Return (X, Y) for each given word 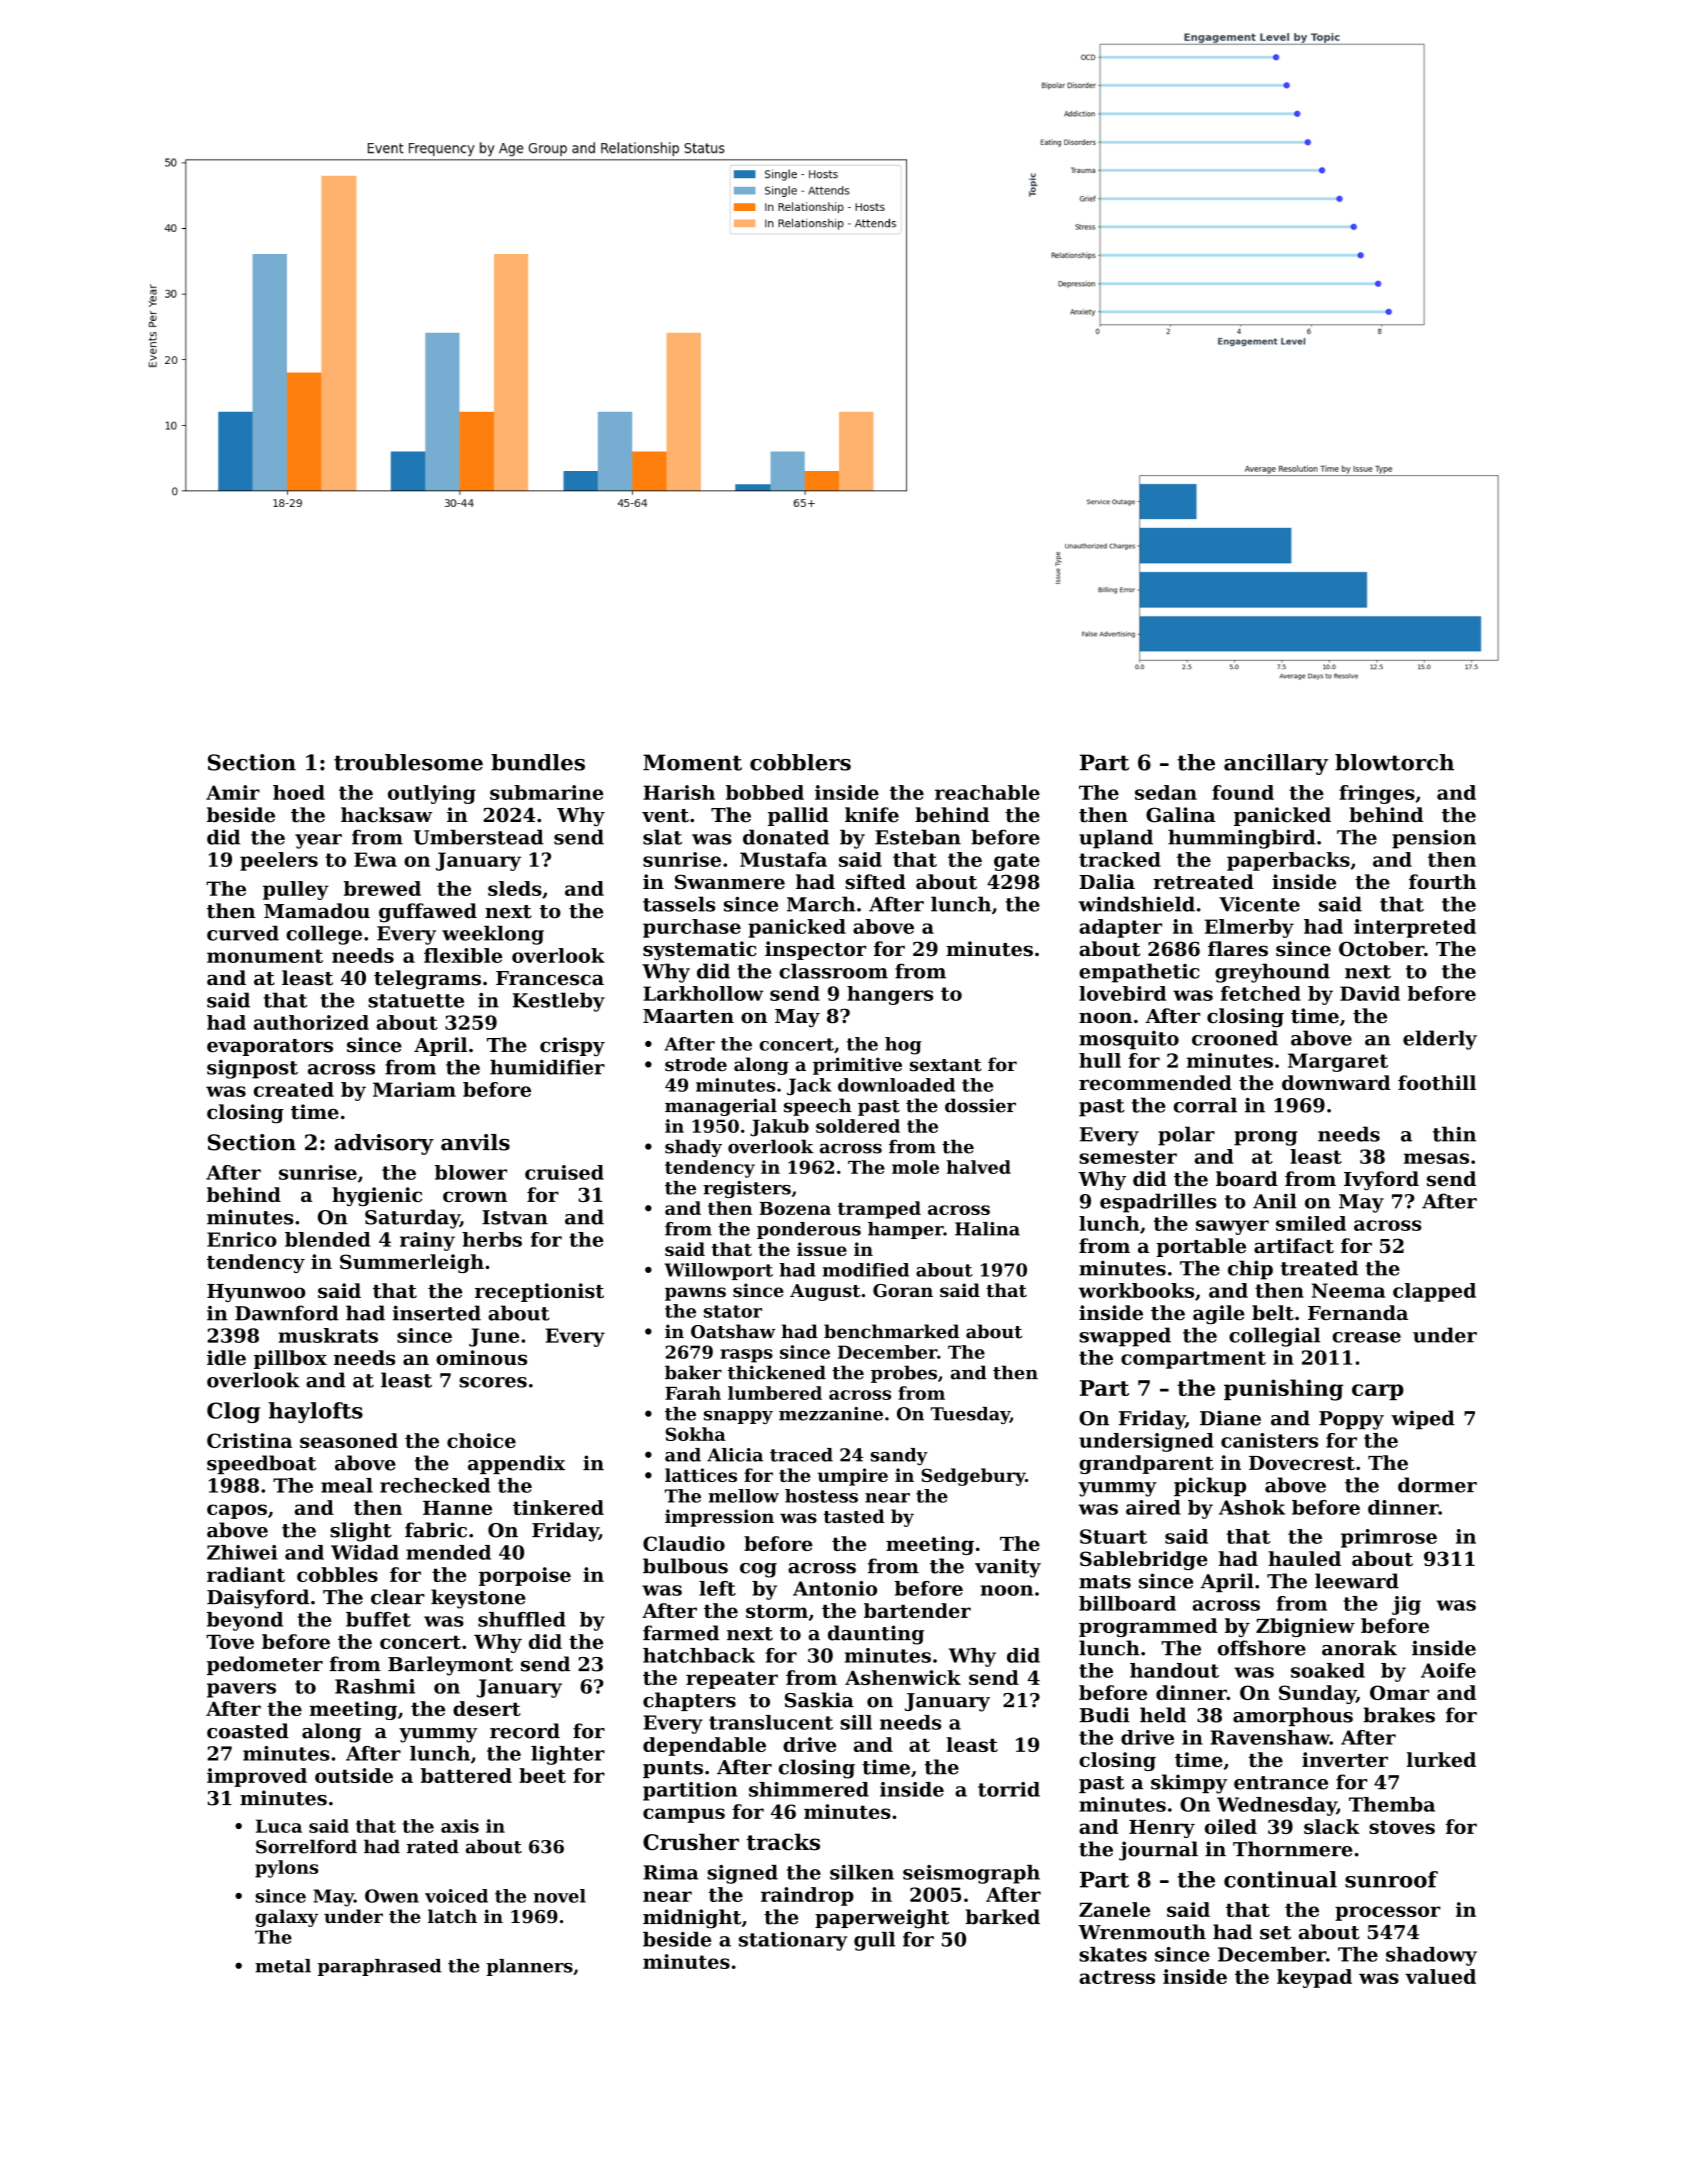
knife (872, 815)
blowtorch (1394, 762)
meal (347, 1485)
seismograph (971, 1874)
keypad (1314, 1978)
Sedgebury (973, 1477)
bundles (538, 762)
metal (283, 1966)
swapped (1125, 1337)
